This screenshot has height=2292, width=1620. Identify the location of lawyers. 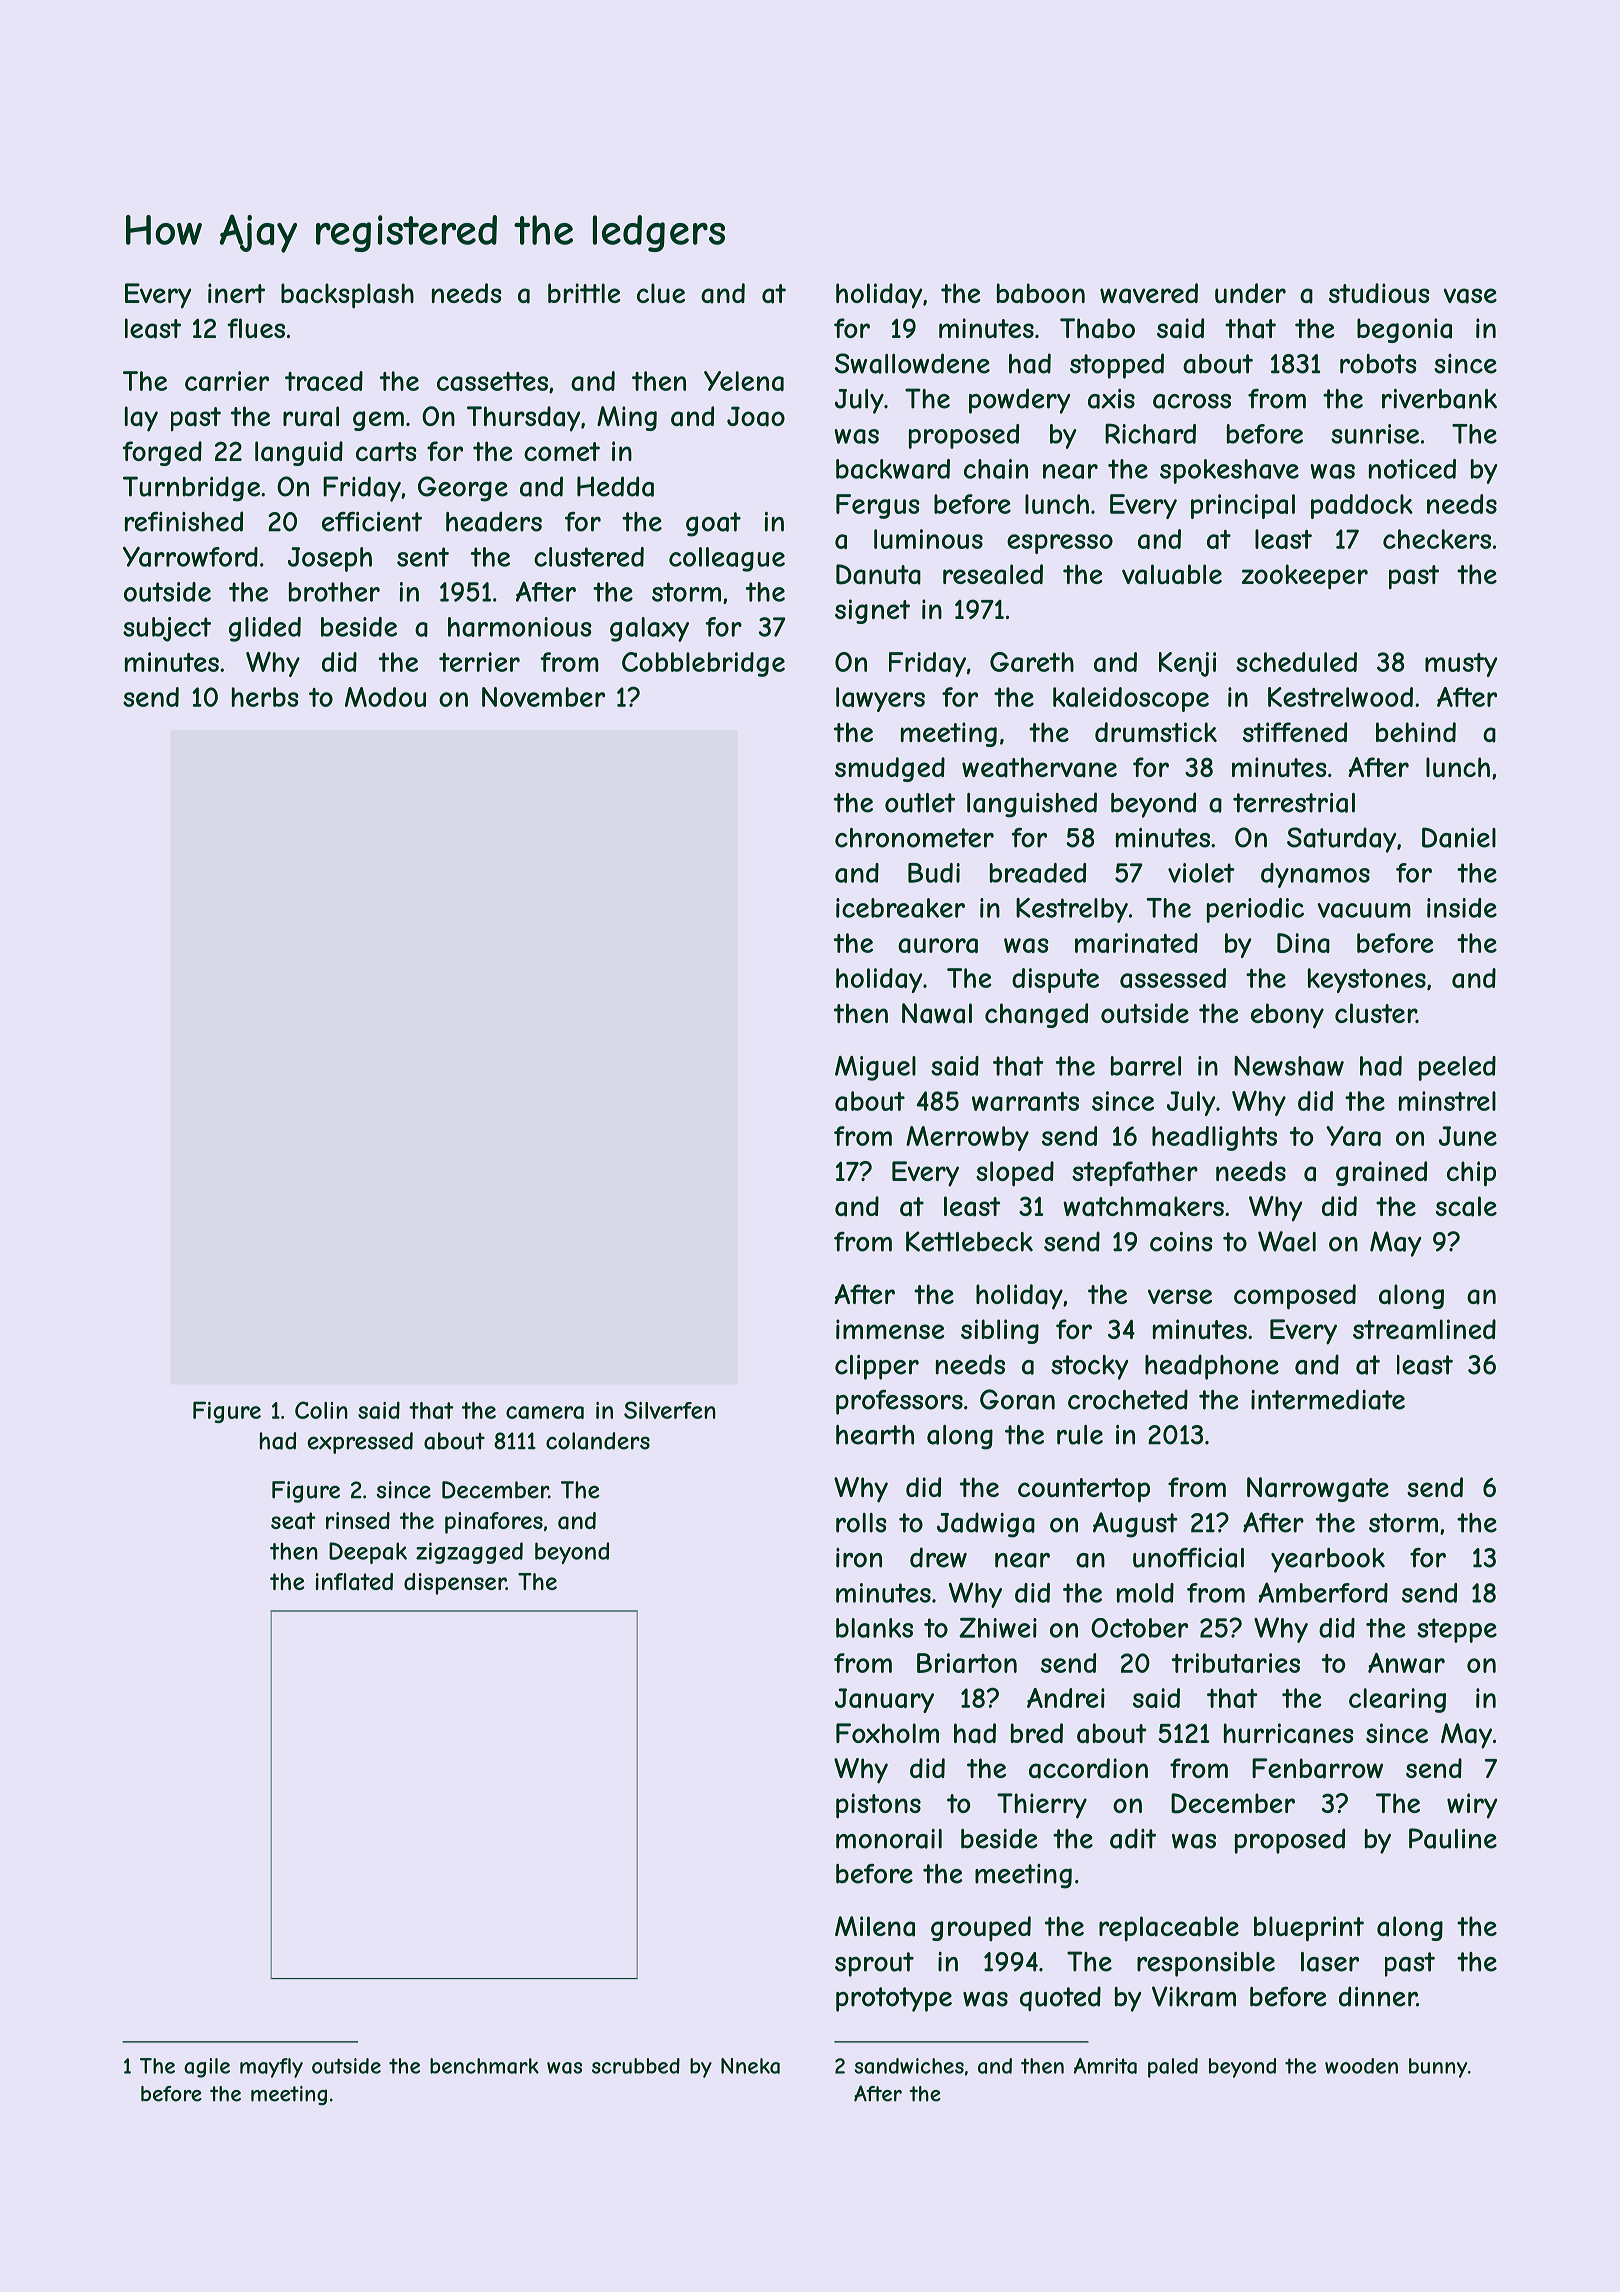
(880, 699).
